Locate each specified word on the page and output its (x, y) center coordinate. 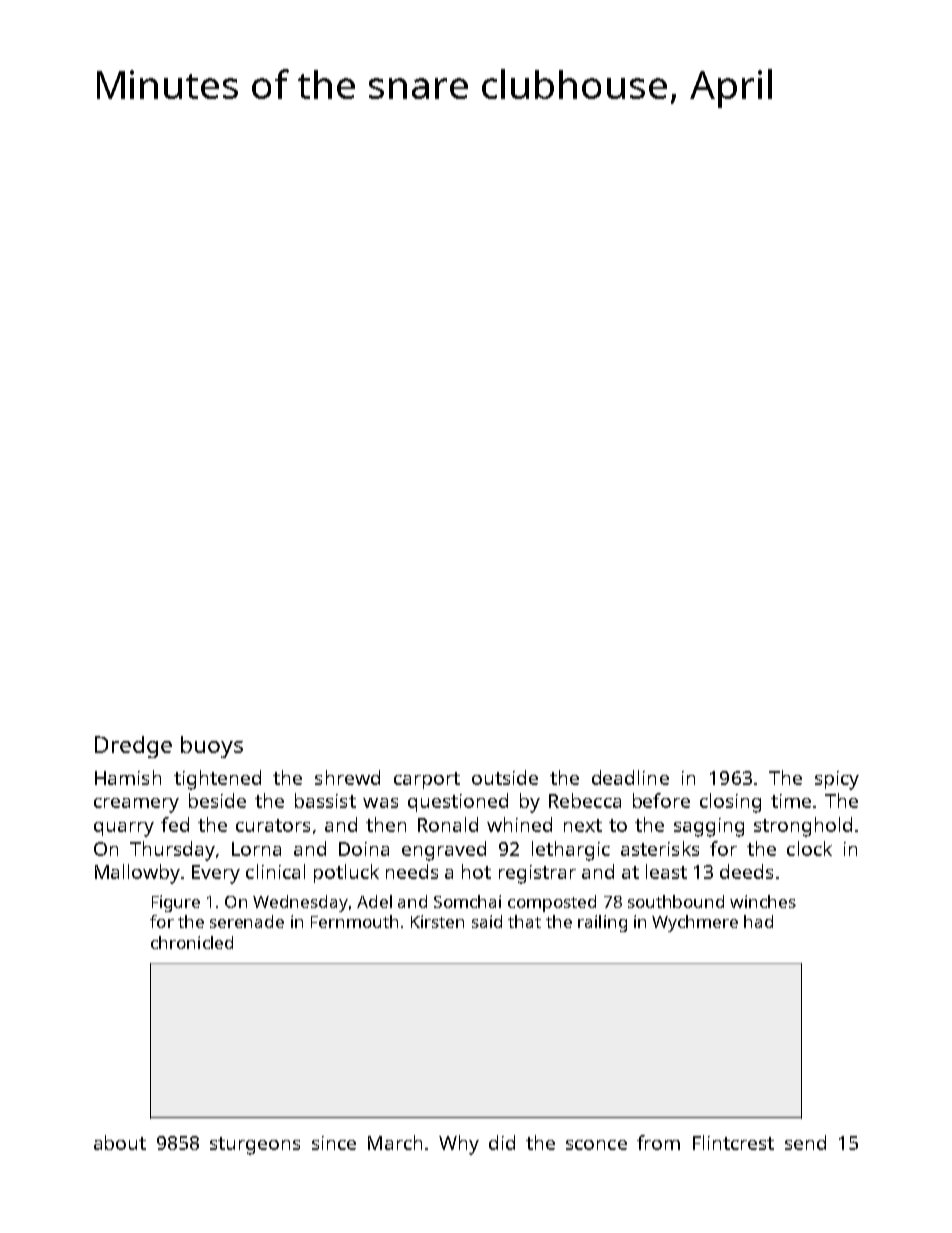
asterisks (660, 848)
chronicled (192, 942)
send (805, 1142)
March (395, 1142)
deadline (630, 777)
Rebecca (585, 800)
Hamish (128, 777)
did (502, 1142)
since (334, 1143)
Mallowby (137, 874)
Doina (364, 849)
